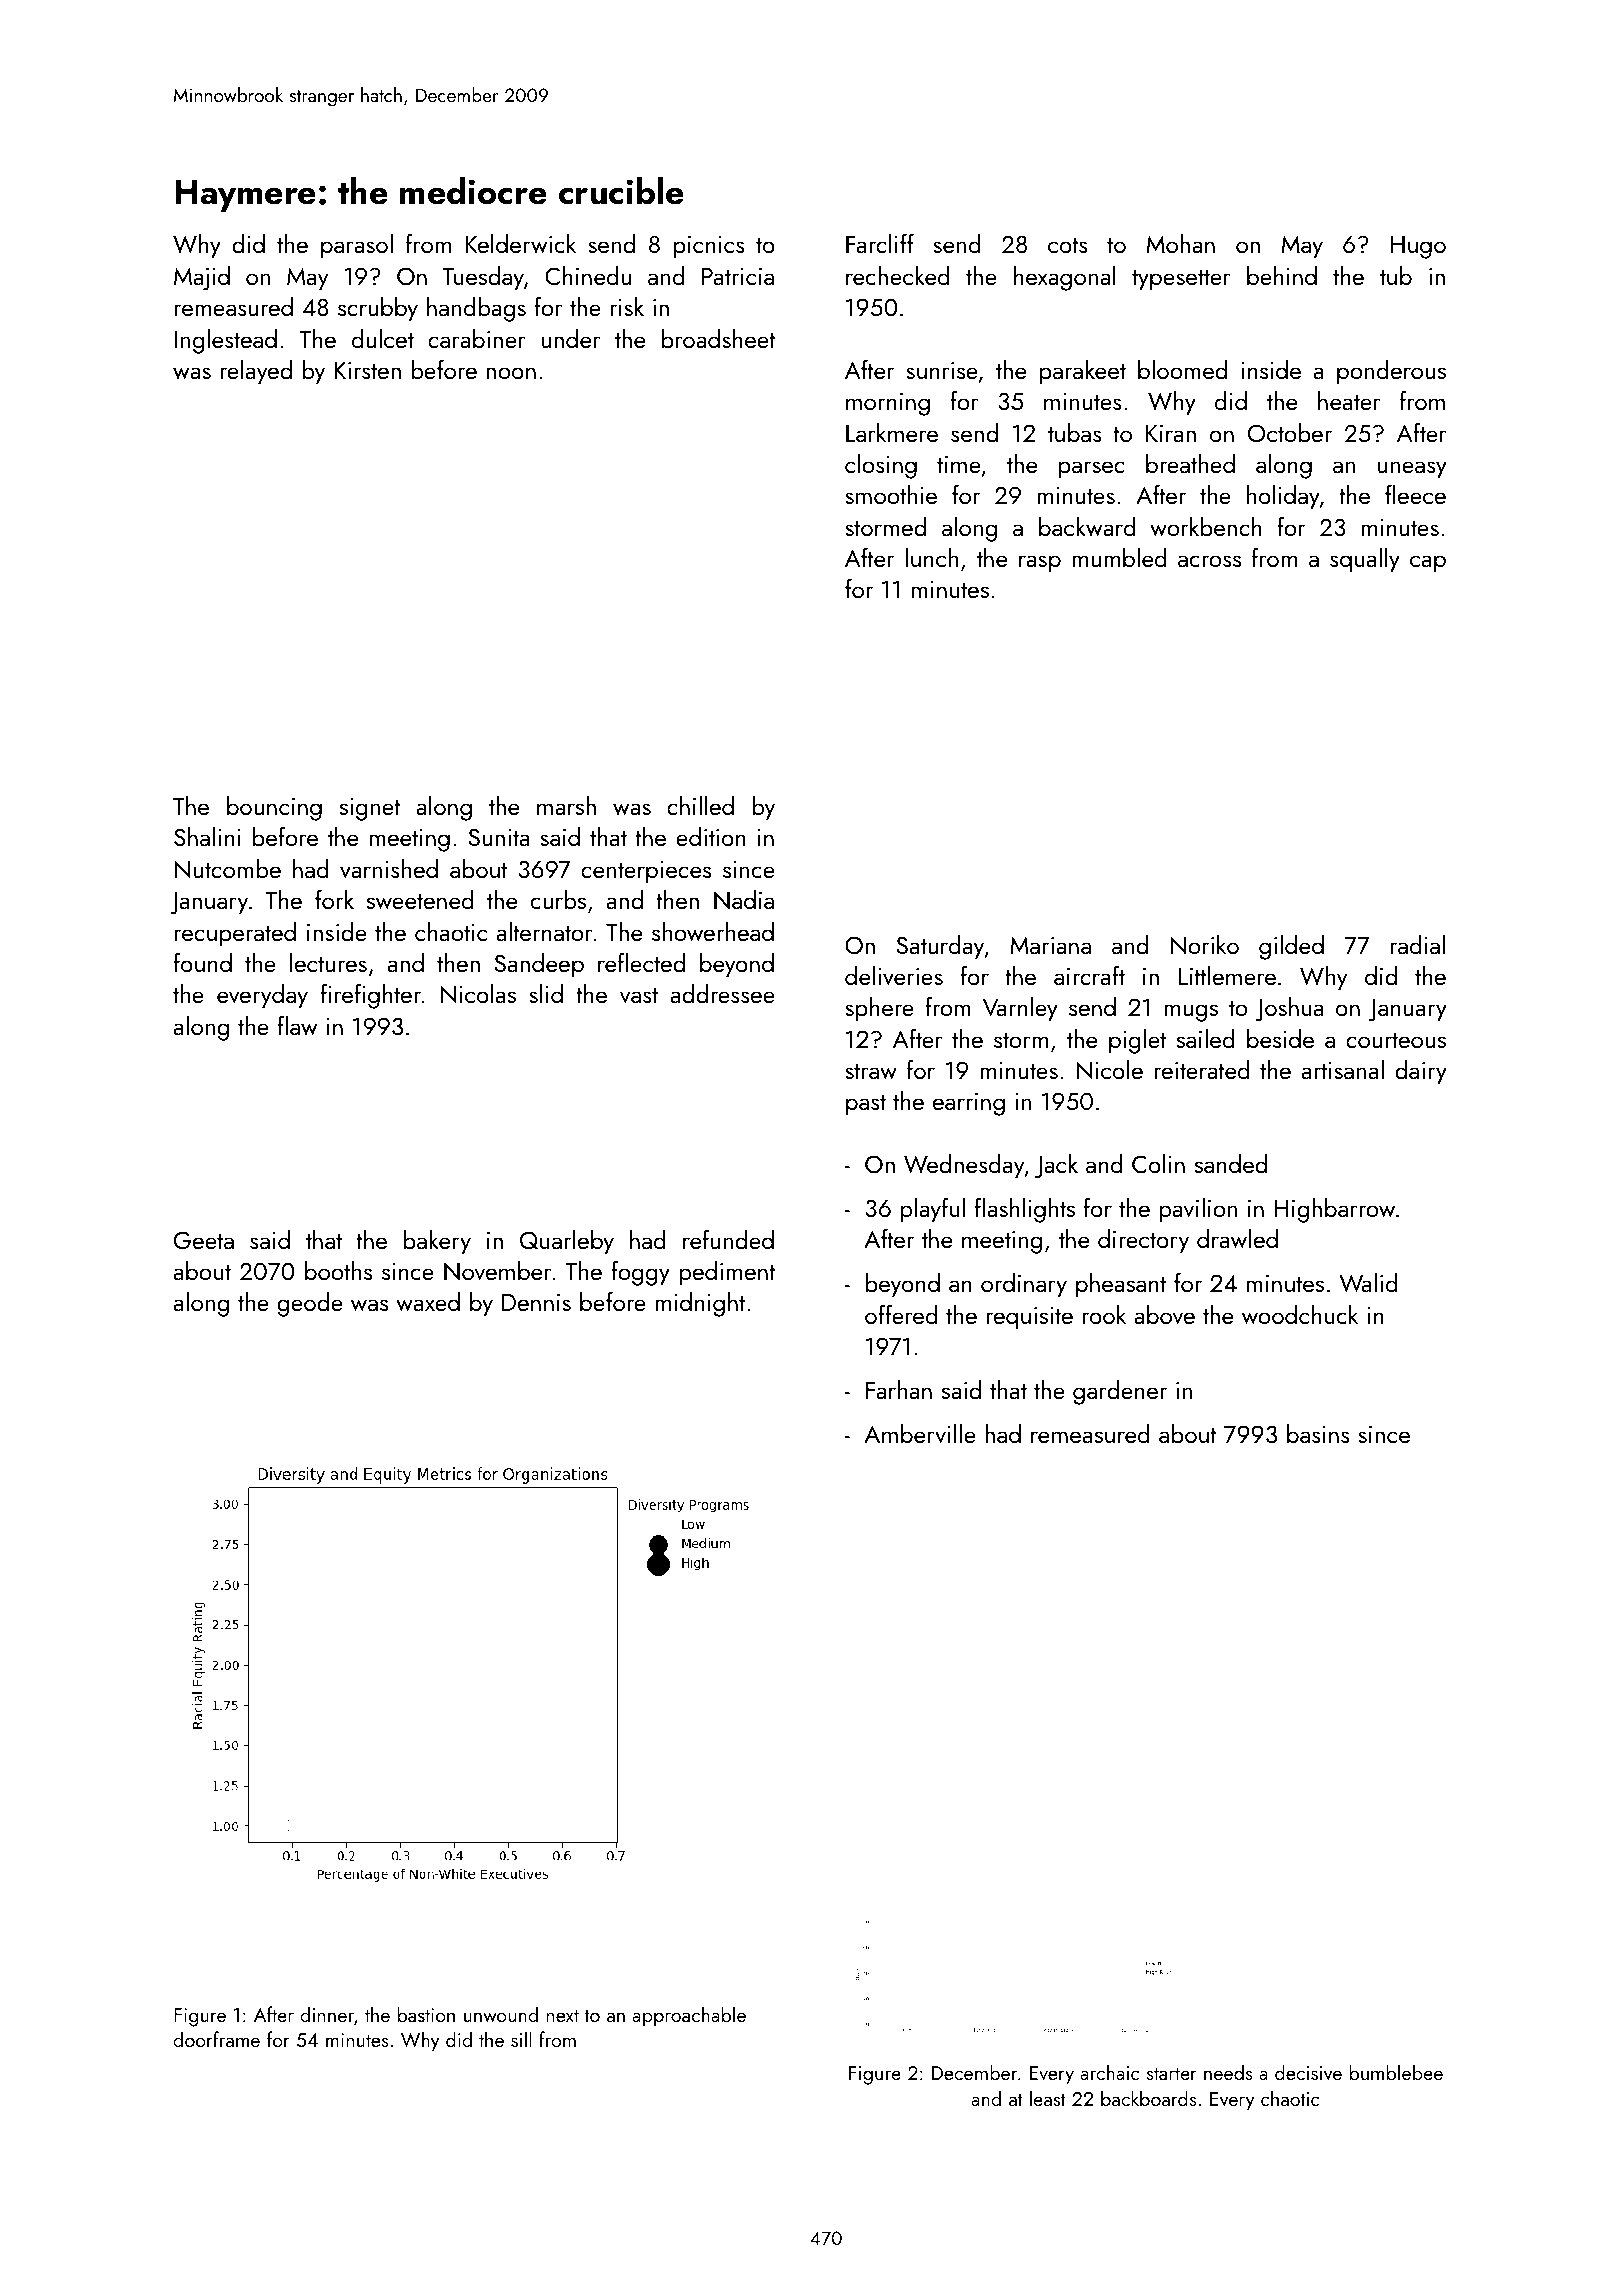 The width and height of the image is (1620, 2292). I want to click on least, so click(1048, 2098).
